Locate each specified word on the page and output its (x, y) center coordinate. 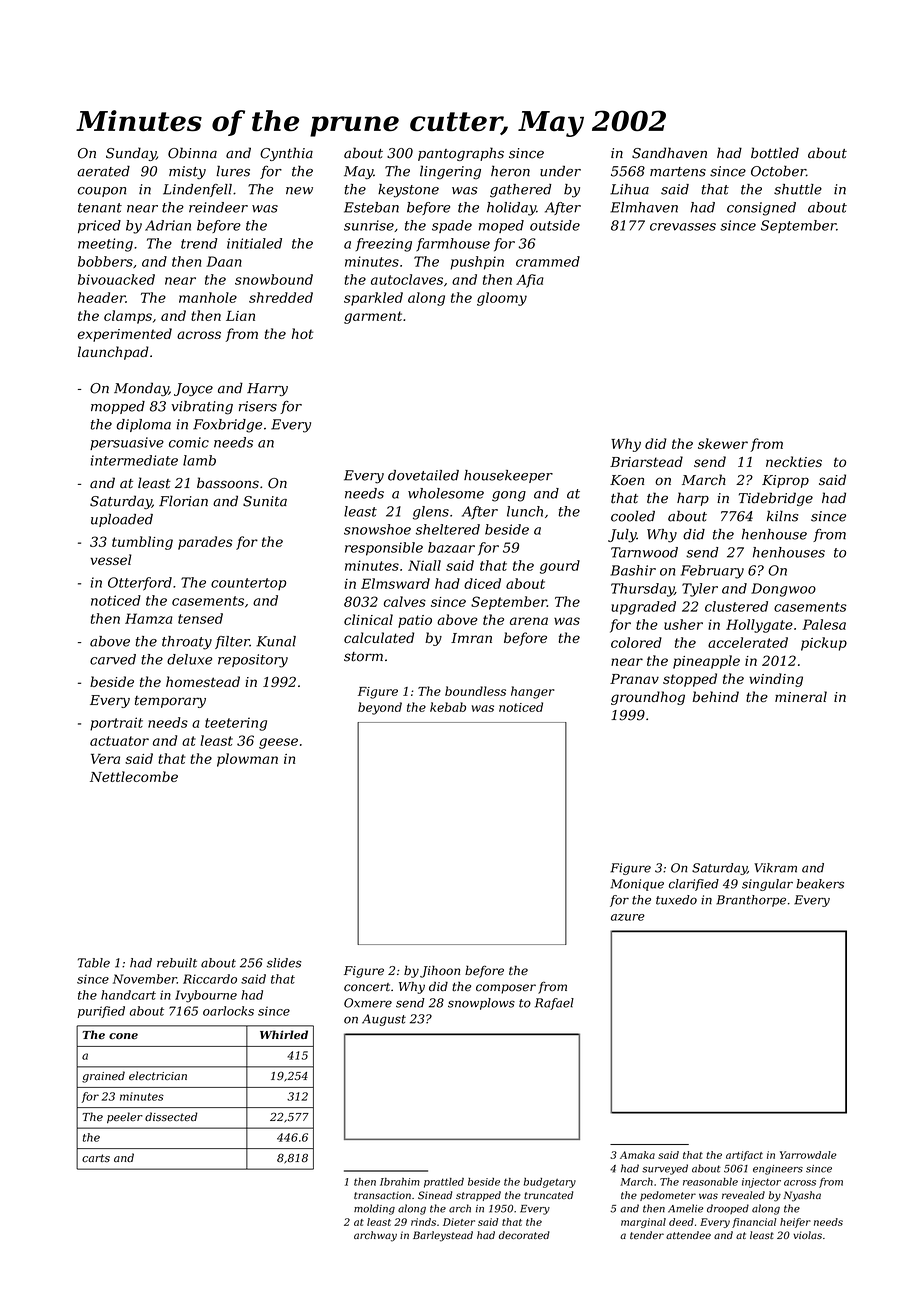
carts (96, 1158)
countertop (248, 584)
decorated (524, 1235)
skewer (723, 443)
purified (101, 1012)
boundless (475, 691)
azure (628, 917)
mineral (801, 696)
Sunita (265, 501)
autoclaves (407, 279)
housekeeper (508, 476)
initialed (254, 243)
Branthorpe (751, 901)
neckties (794, 461)
